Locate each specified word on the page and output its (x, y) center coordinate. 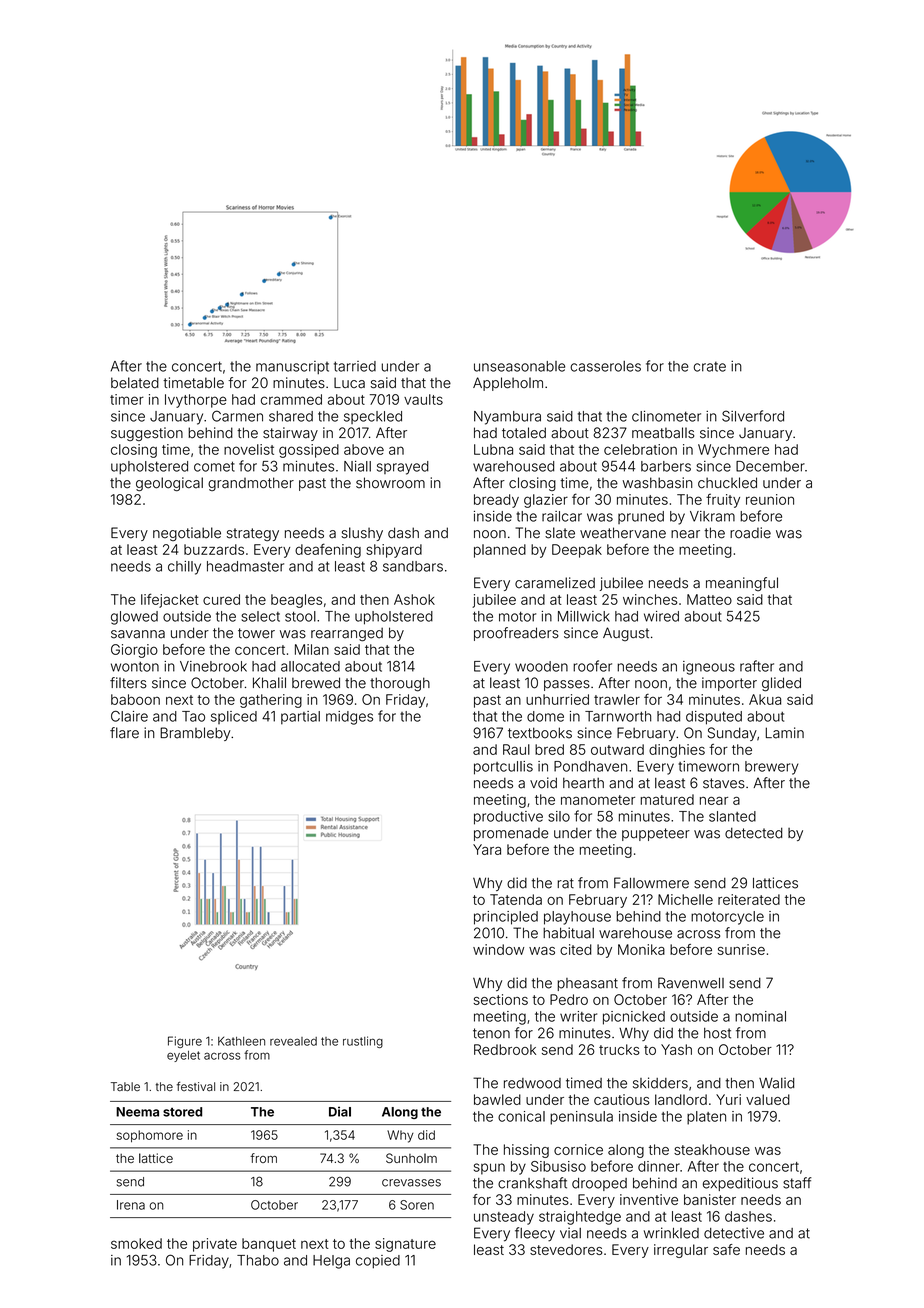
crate (709, 366)
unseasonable (519, 366)
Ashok (414, 599)
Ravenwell (691, 983)
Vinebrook (213, 666)
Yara (487, 849)
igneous (709, 668)
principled (506, 918)
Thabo (258, 1260)
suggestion (147, 434)
